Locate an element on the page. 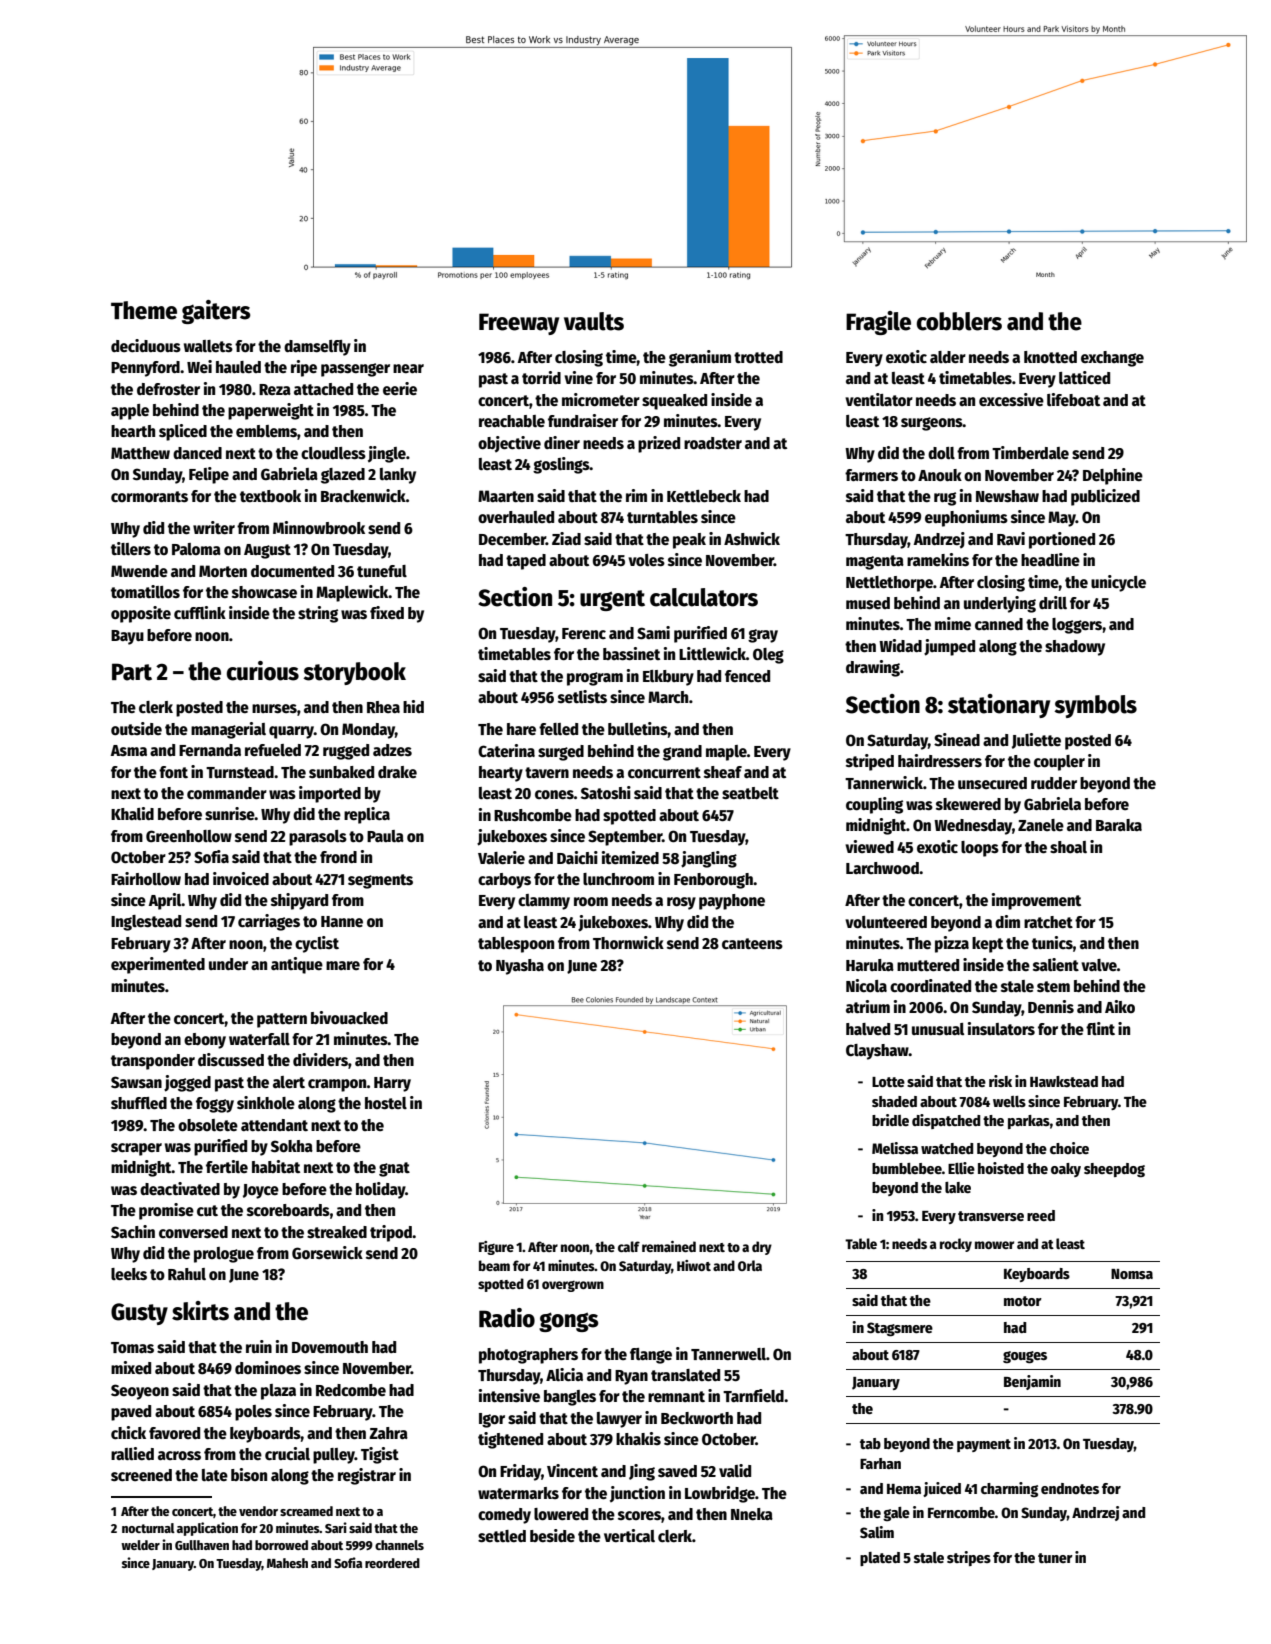  dominoes is located at coordinates (268, 1368).
